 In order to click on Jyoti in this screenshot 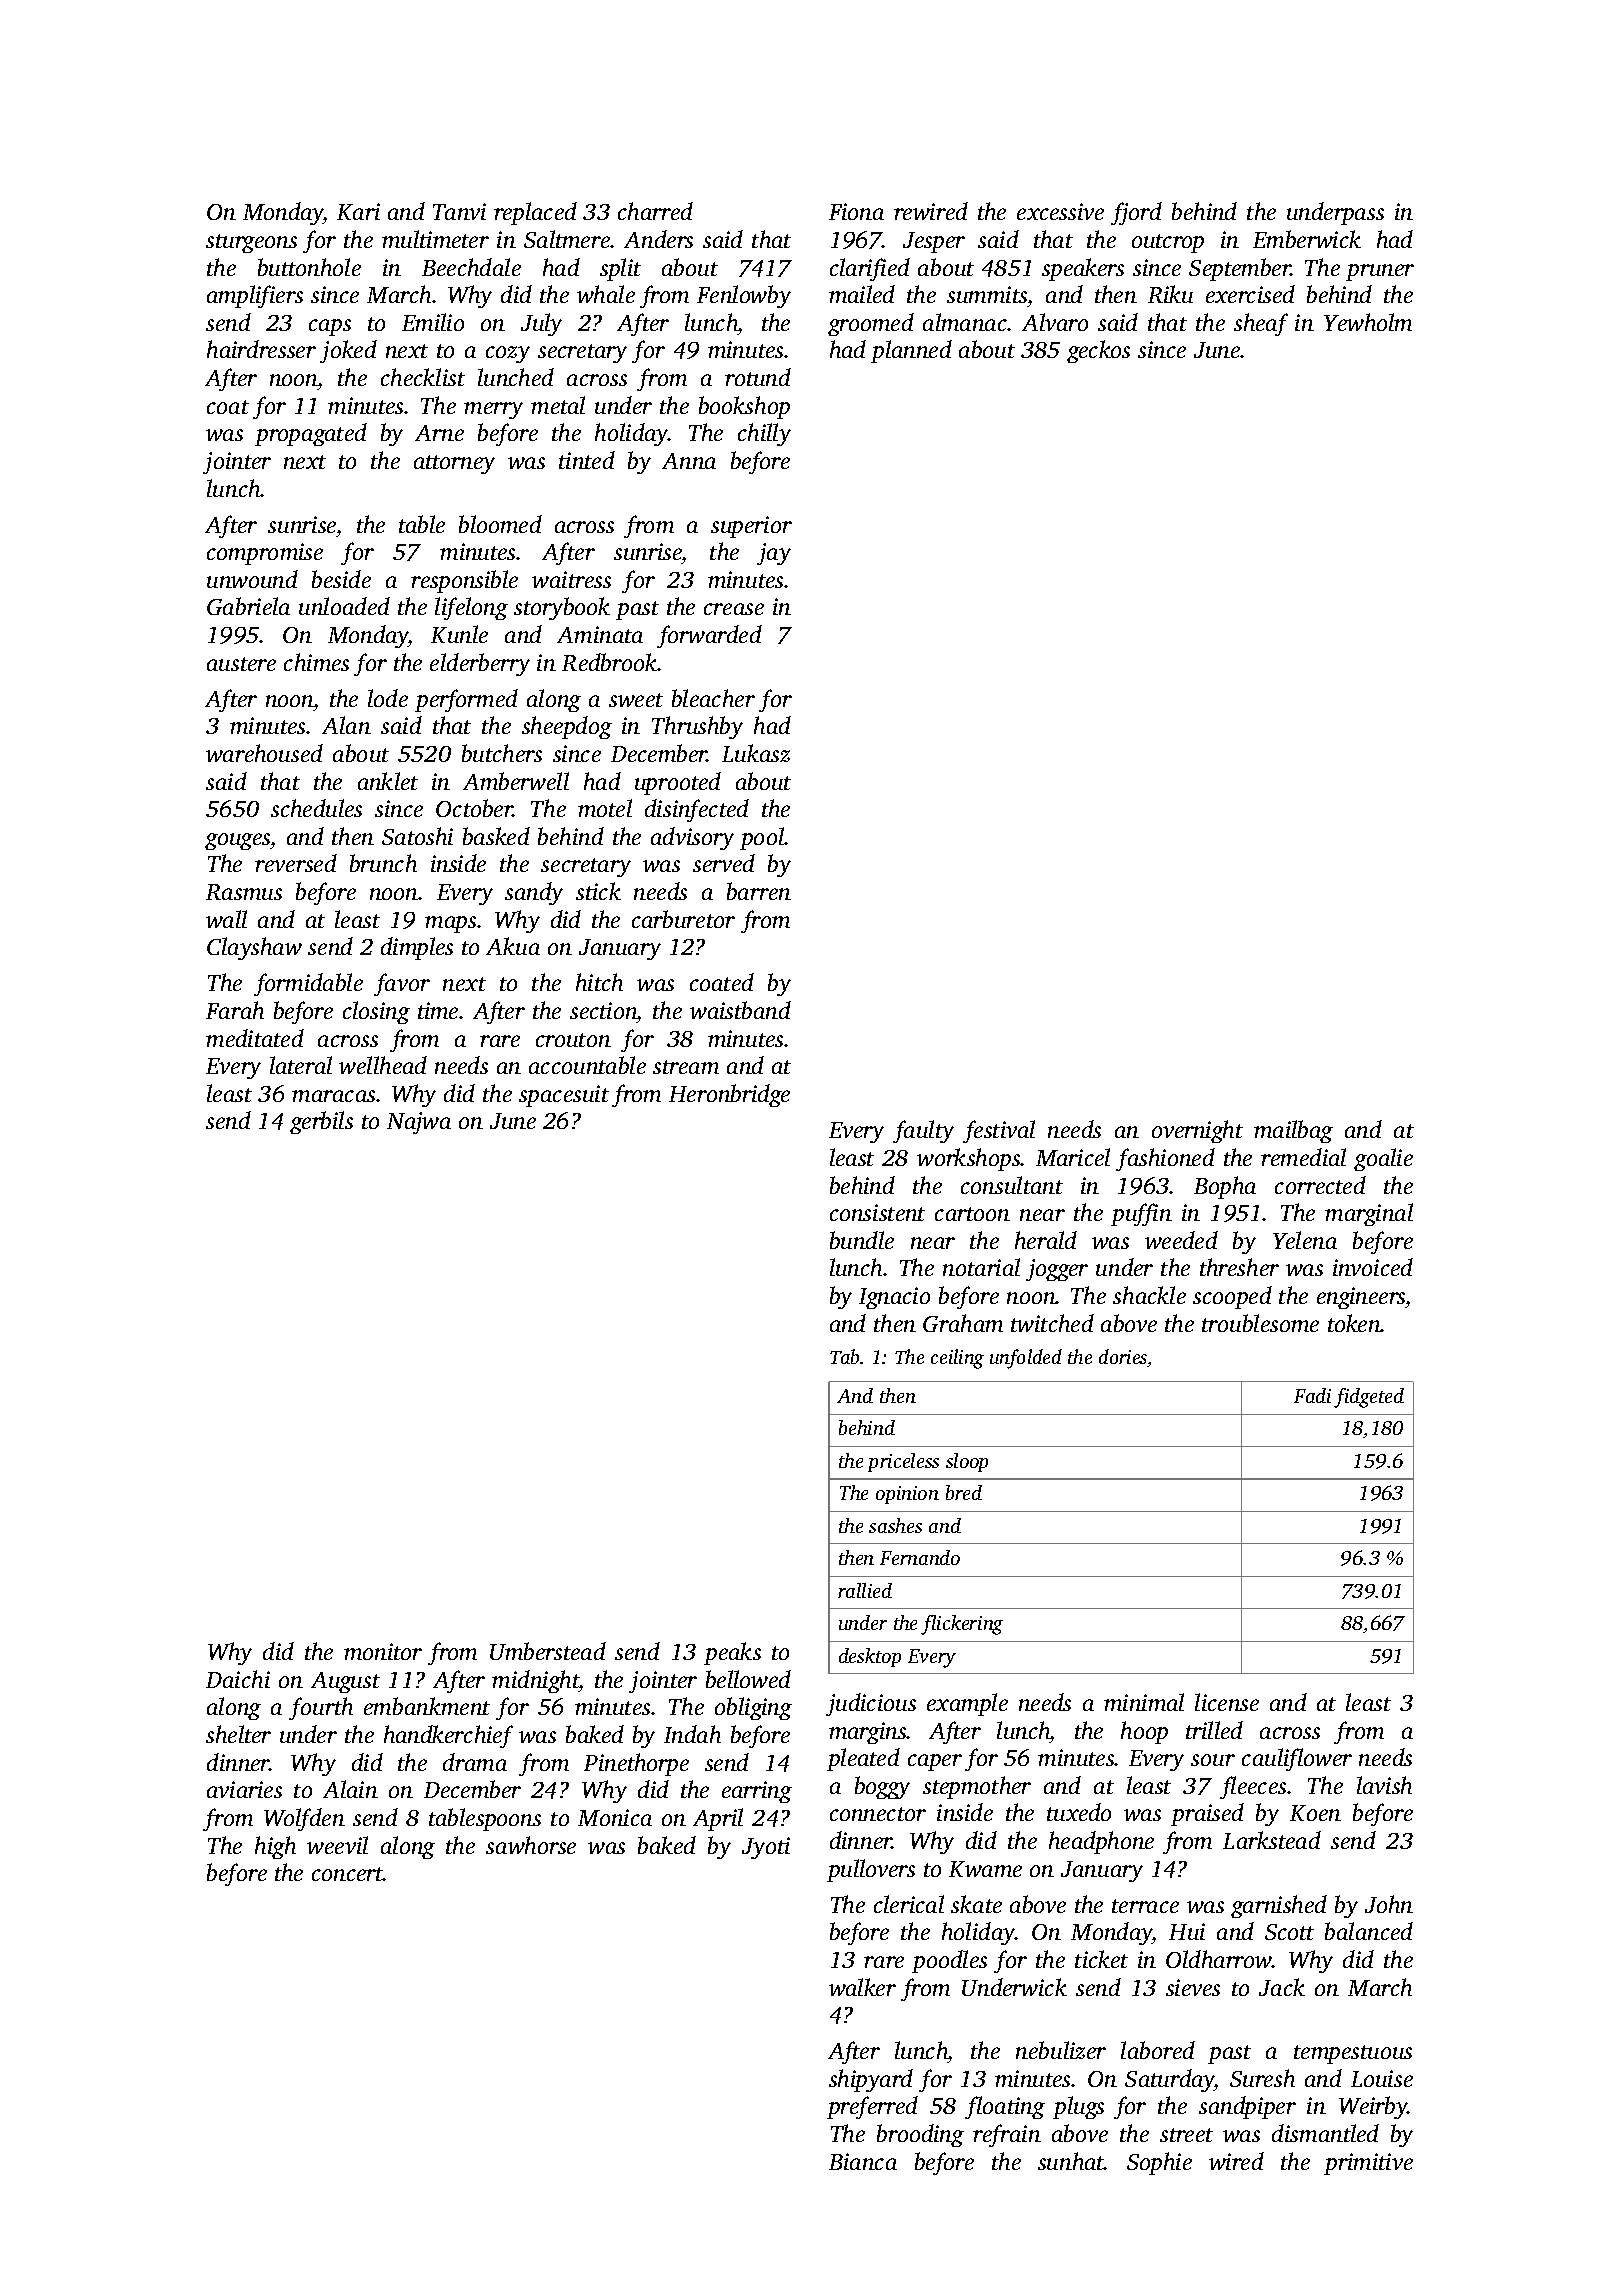, I will do `click(766, 1848)`.
